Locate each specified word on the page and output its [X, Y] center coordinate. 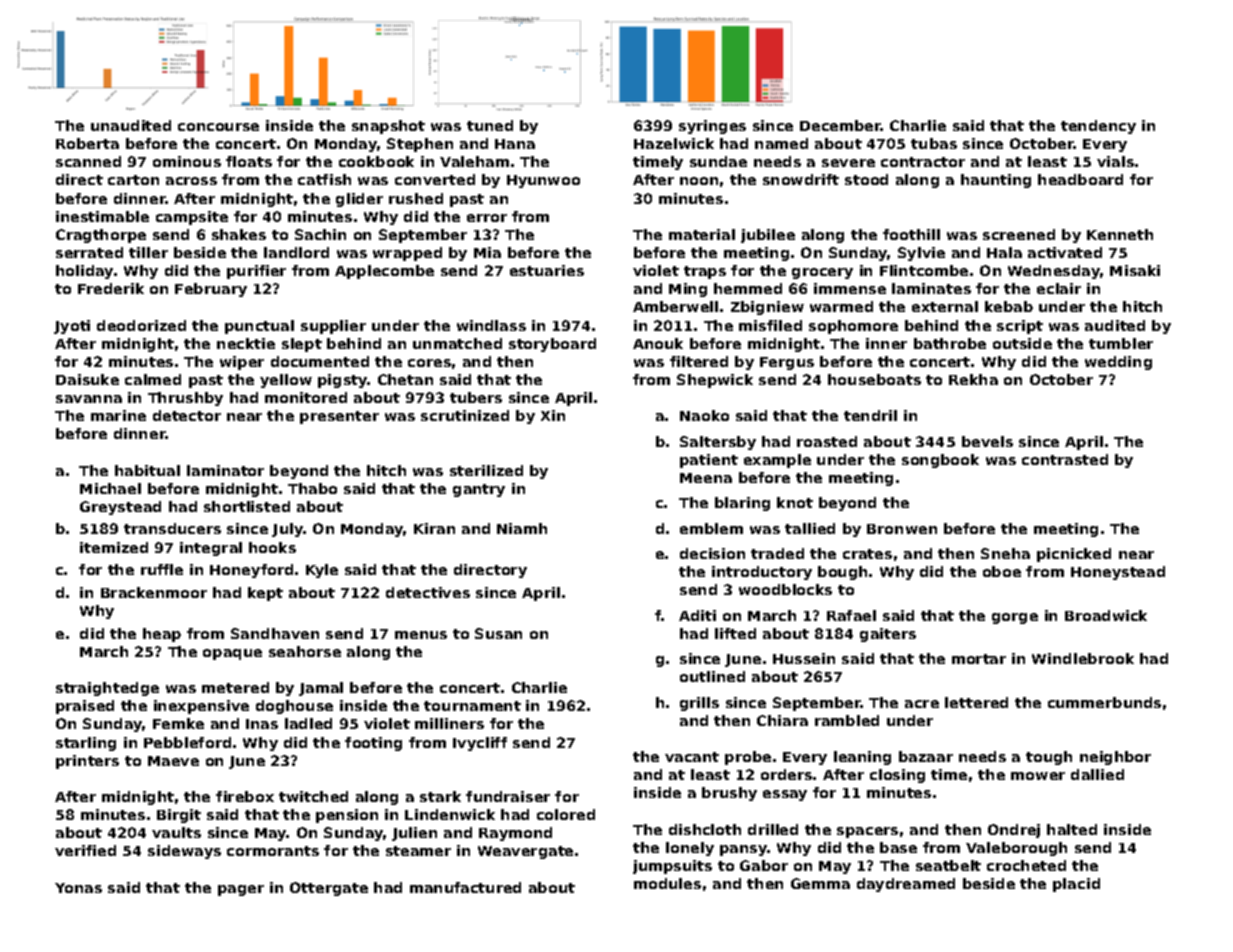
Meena [706, 478]
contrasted [1065, 459]
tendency [1098, 127]
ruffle [162, 569]
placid [1076, 885]
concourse [218, 127]
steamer [418, 851]
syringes [712, 127]
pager [241, 890]
